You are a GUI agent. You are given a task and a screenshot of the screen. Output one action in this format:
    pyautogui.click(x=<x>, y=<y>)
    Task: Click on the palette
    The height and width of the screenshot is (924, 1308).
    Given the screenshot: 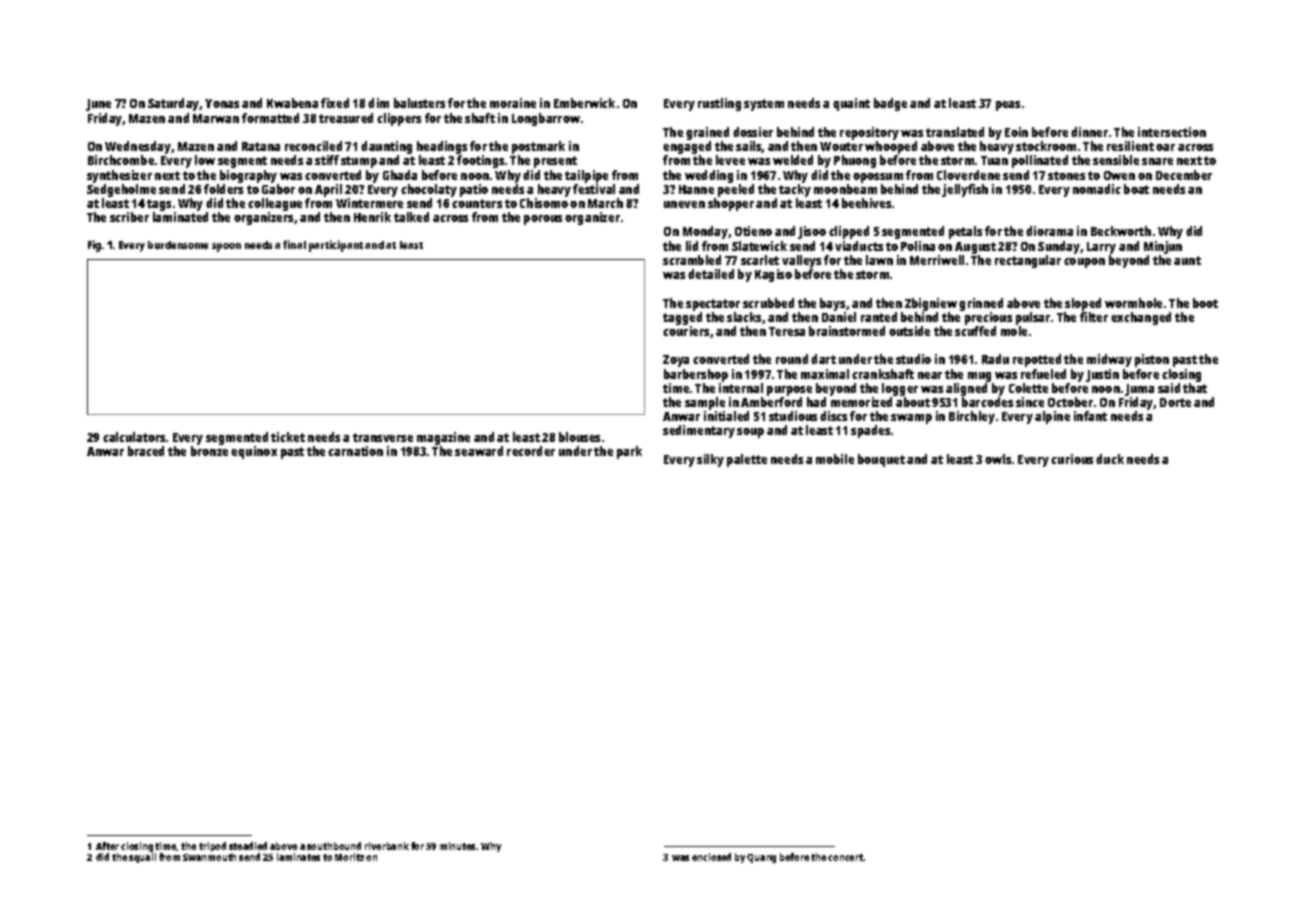 What is the action you would take?
    pyautogui.click(x=747, y=460)
